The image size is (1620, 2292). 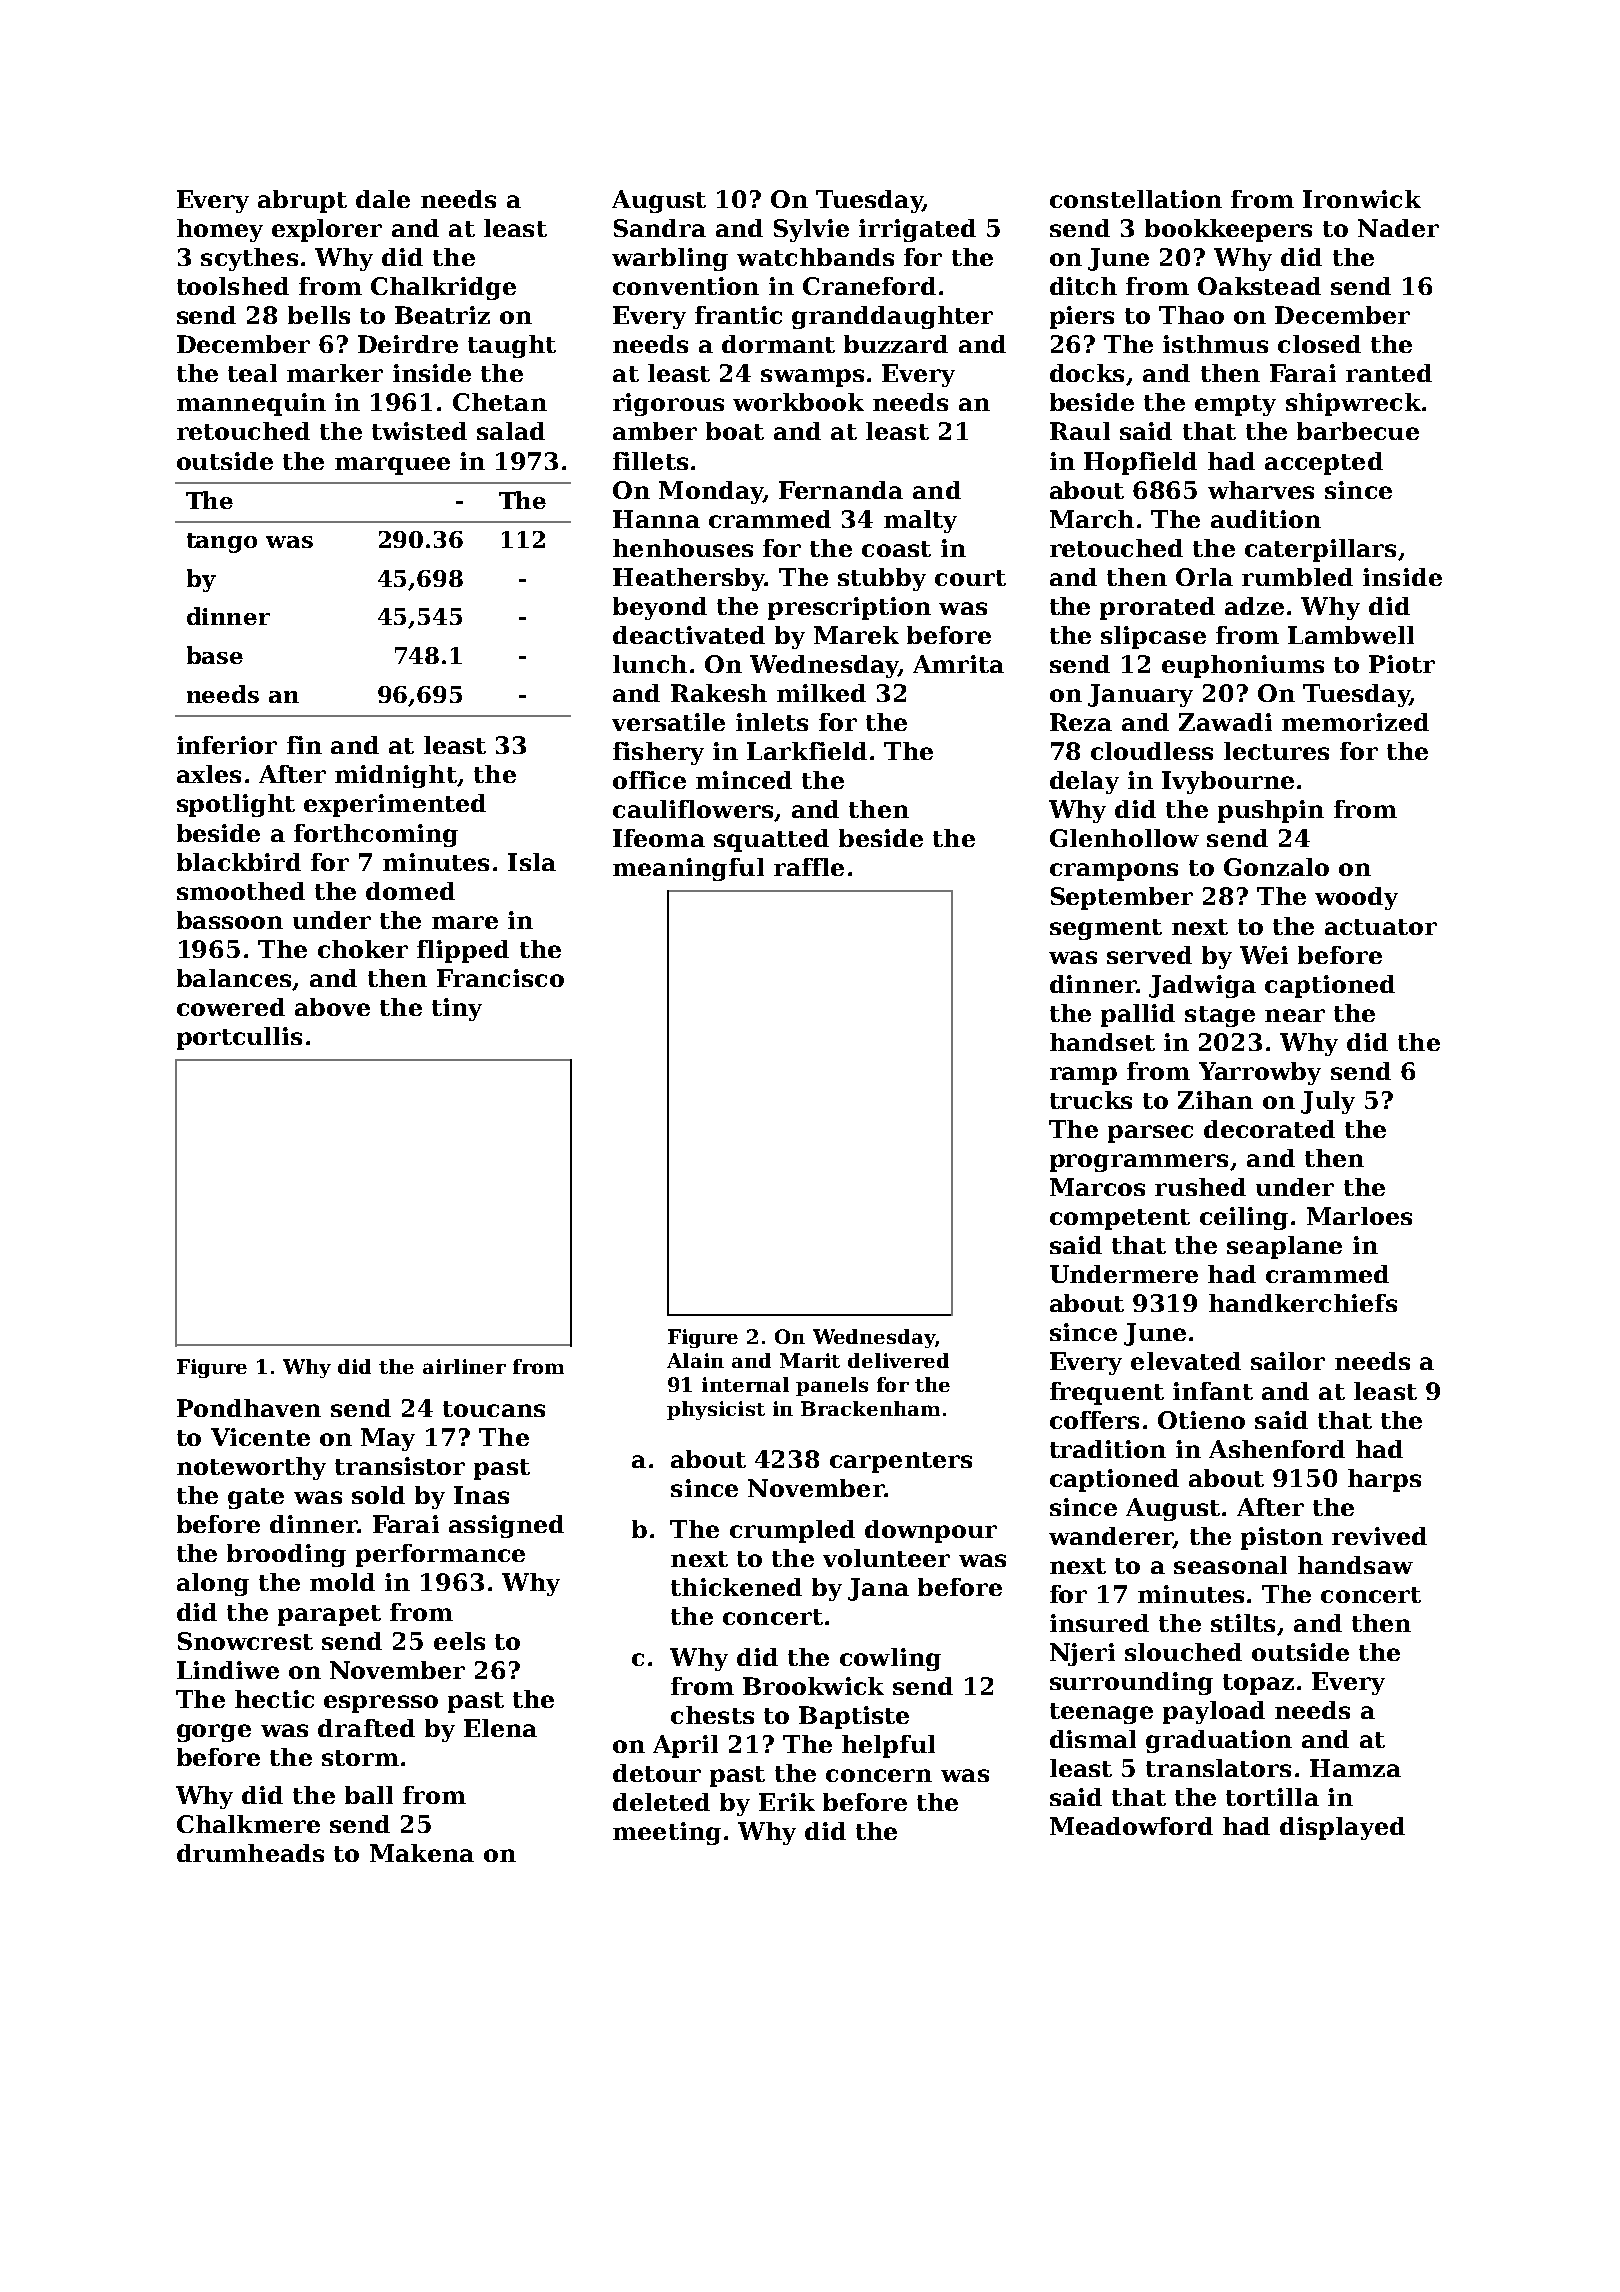 What do you see at coordinates (1136, 199) in the screenshot?
I see `constellation` at bounding box center [1136, 199].
